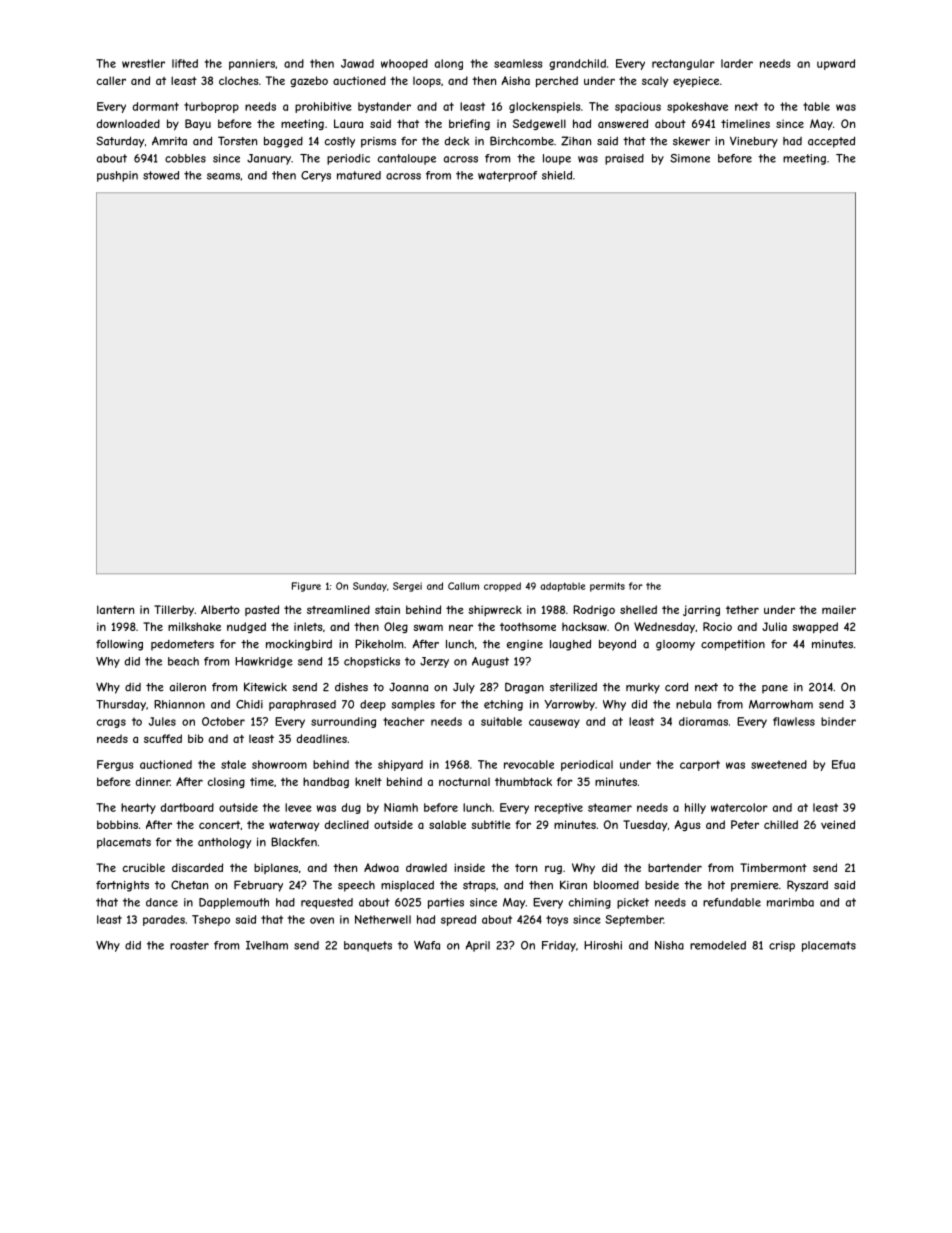 Image resolution: width=952 pixels, height=1233 pixels. I want to click on Simone, so click(690, 158).
